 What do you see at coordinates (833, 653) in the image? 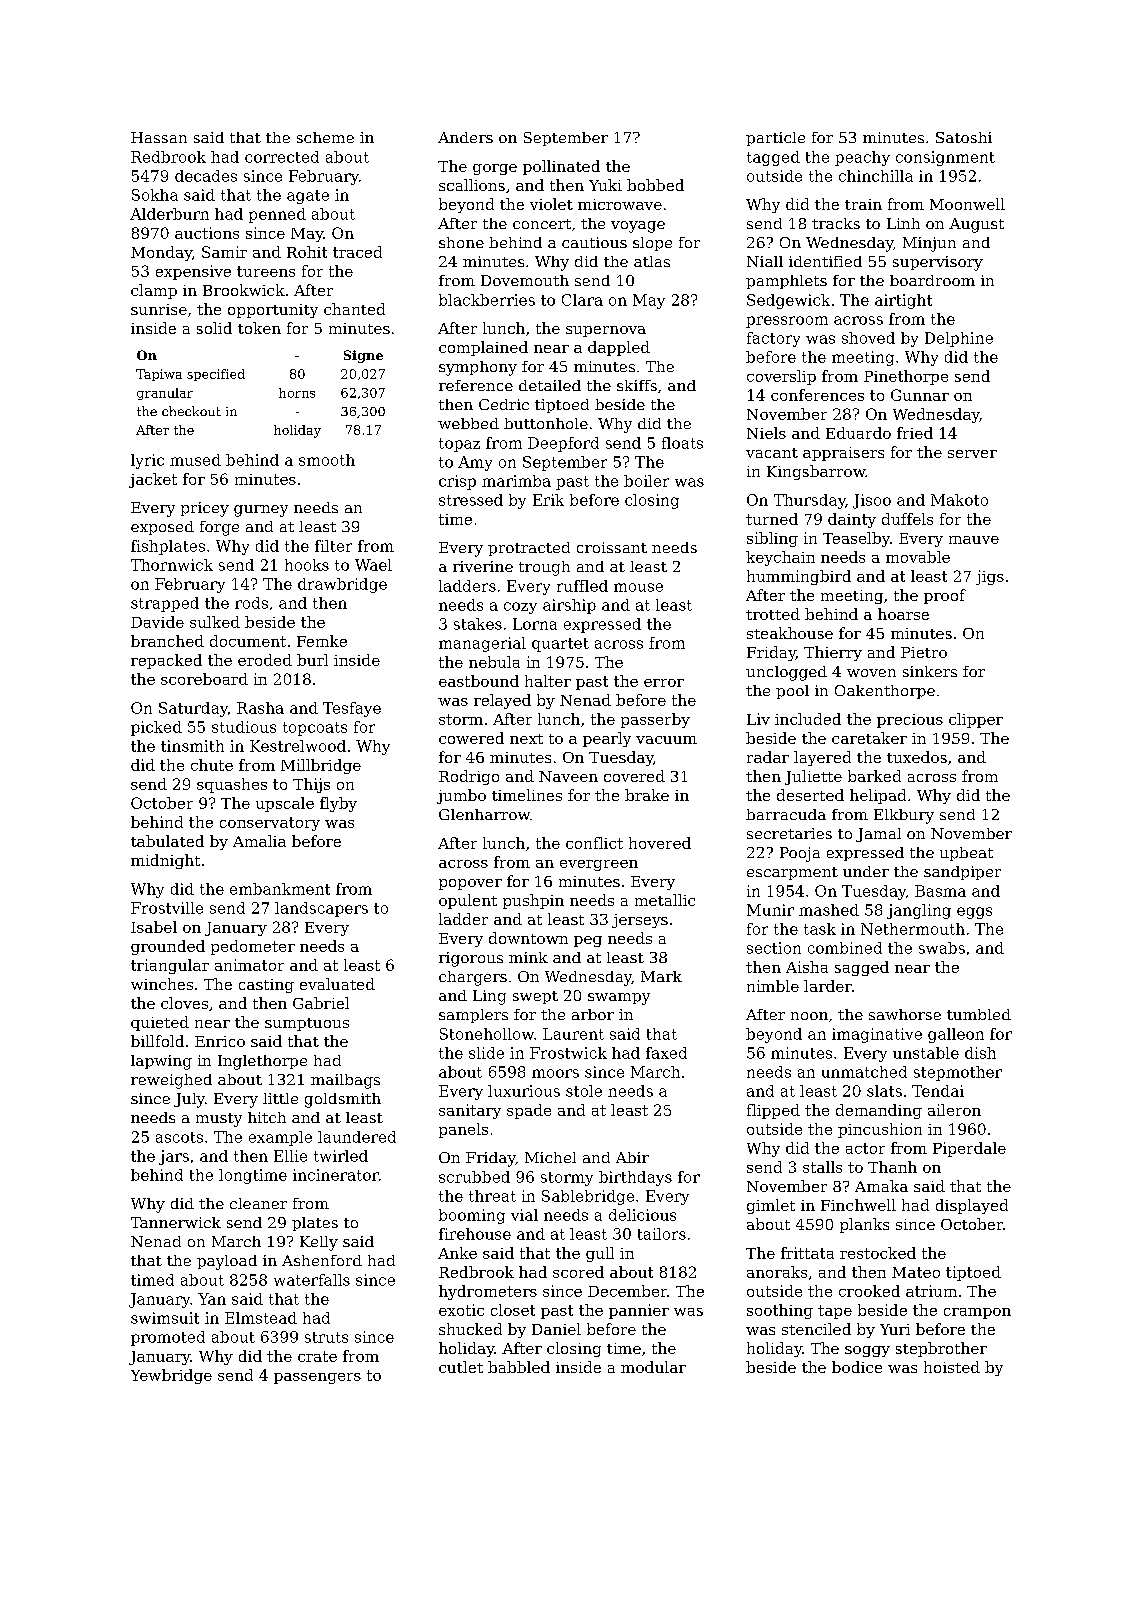
I see `Thierry` at bounding box center [833, 653].
